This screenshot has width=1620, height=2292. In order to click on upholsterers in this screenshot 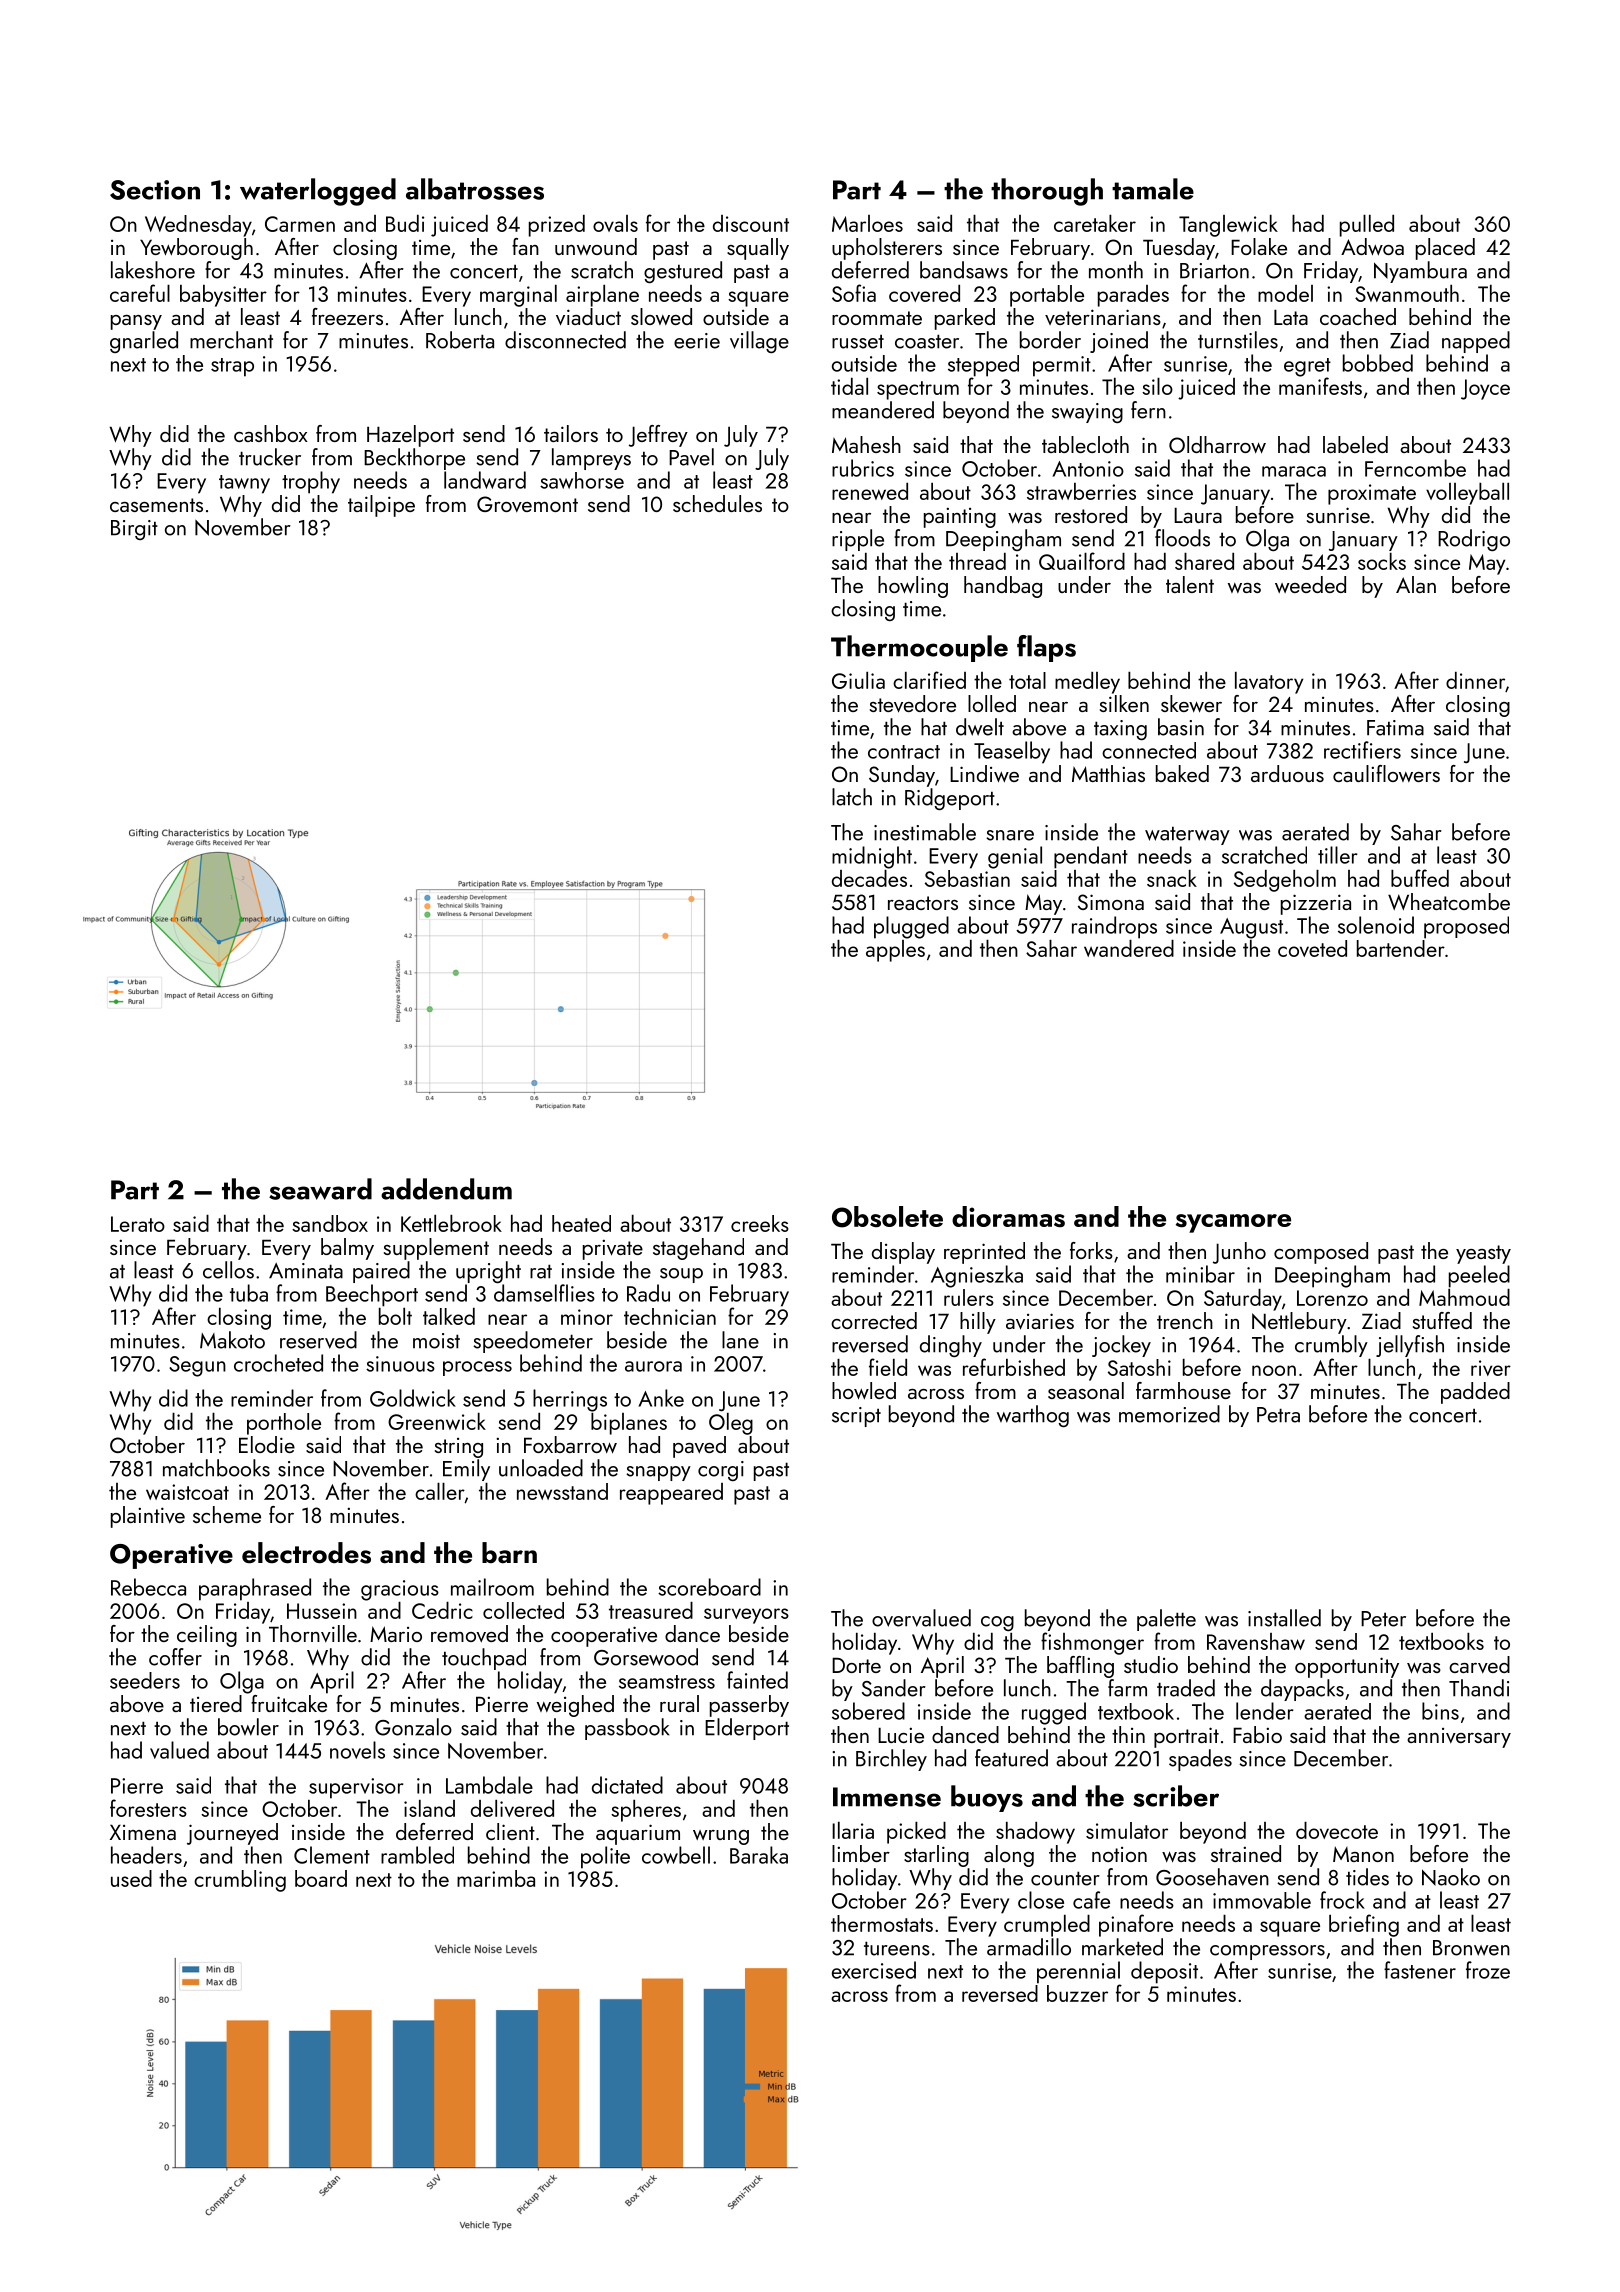, I will do `click(887, 249)`.
